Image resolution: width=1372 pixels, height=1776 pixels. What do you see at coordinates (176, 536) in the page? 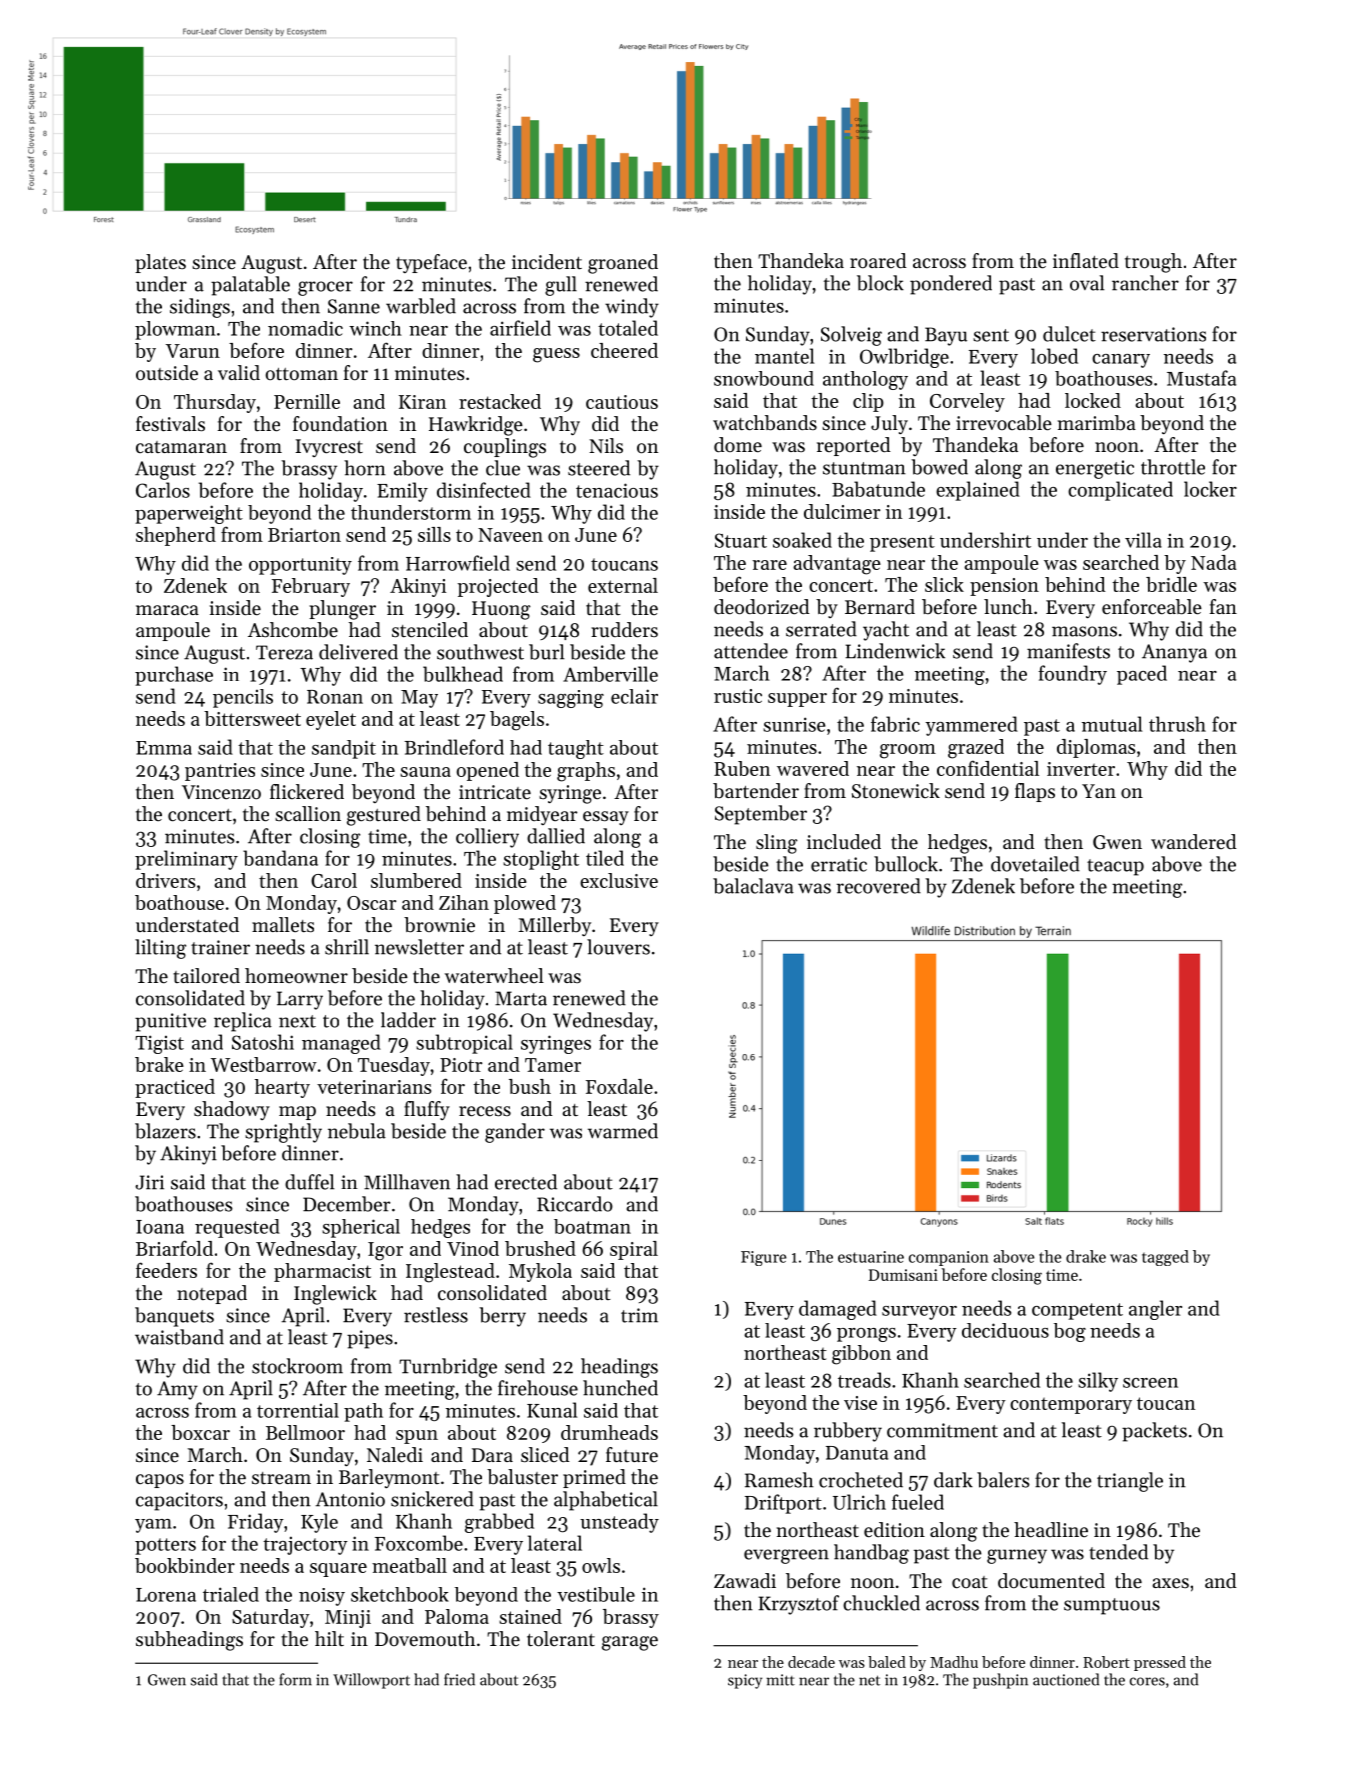
I see `shepherd` at bounding box center [176, 536].
